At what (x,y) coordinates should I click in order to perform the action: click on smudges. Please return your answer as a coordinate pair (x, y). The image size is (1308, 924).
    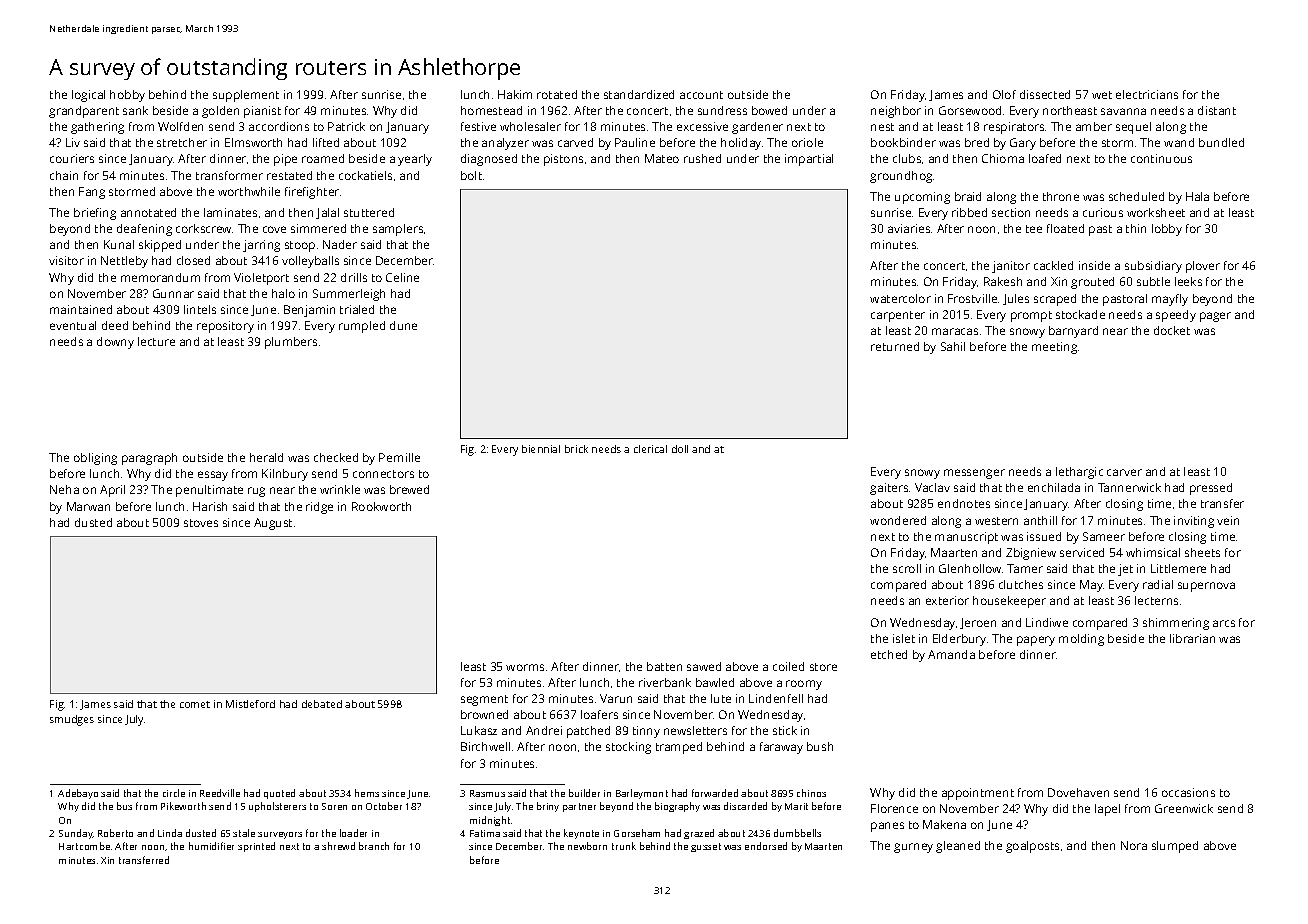
    Looking at the image, I should click on (72, 720).
